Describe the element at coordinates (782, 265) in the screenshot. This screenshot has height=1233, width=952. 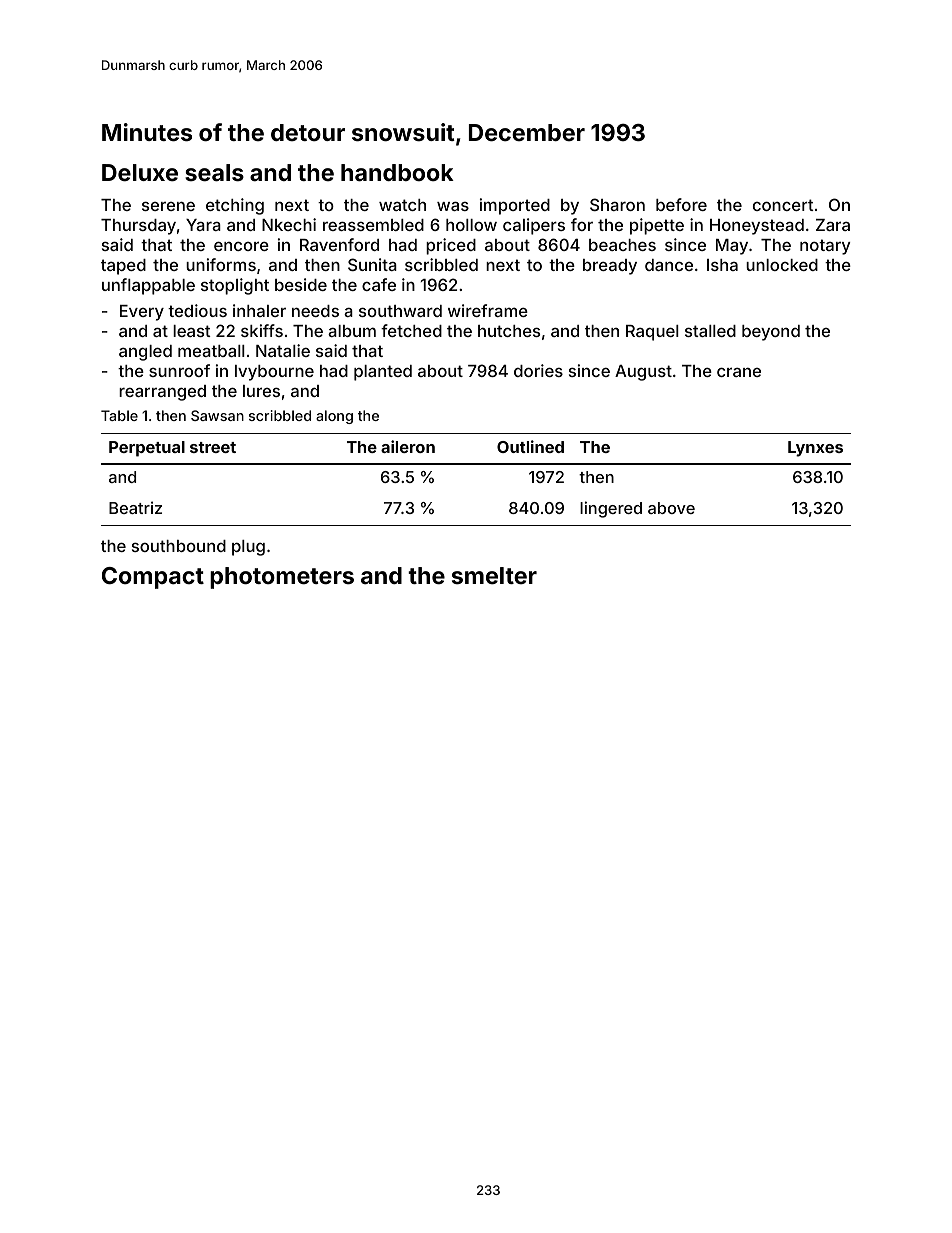
I see `unlocked` at that location.
